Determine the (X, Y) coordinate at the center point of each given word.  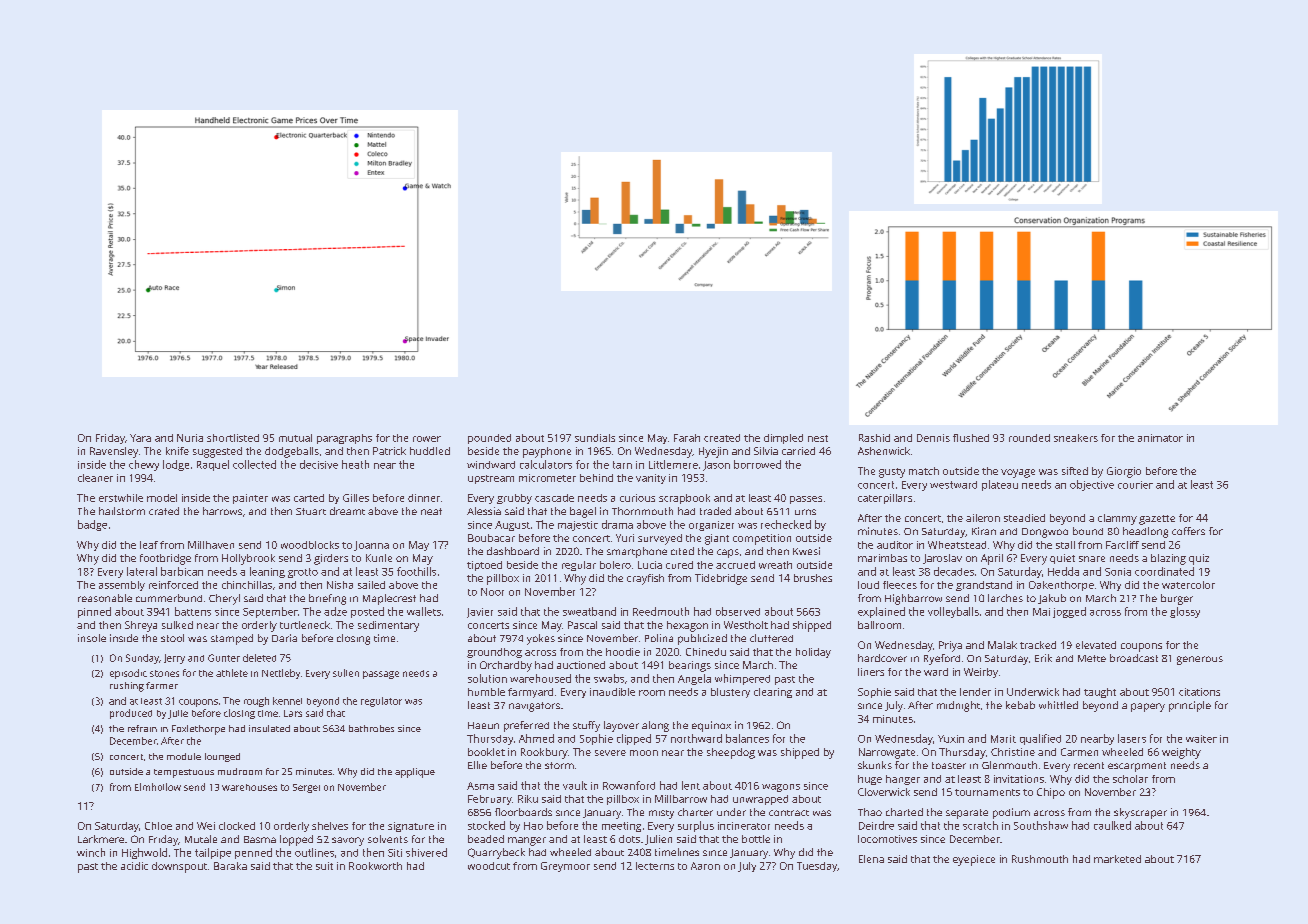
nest (818, 438)
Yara (140, 438)
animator (1160, 438)
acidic (134, 866)
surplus (696, 826)
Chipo (1051, 793)
